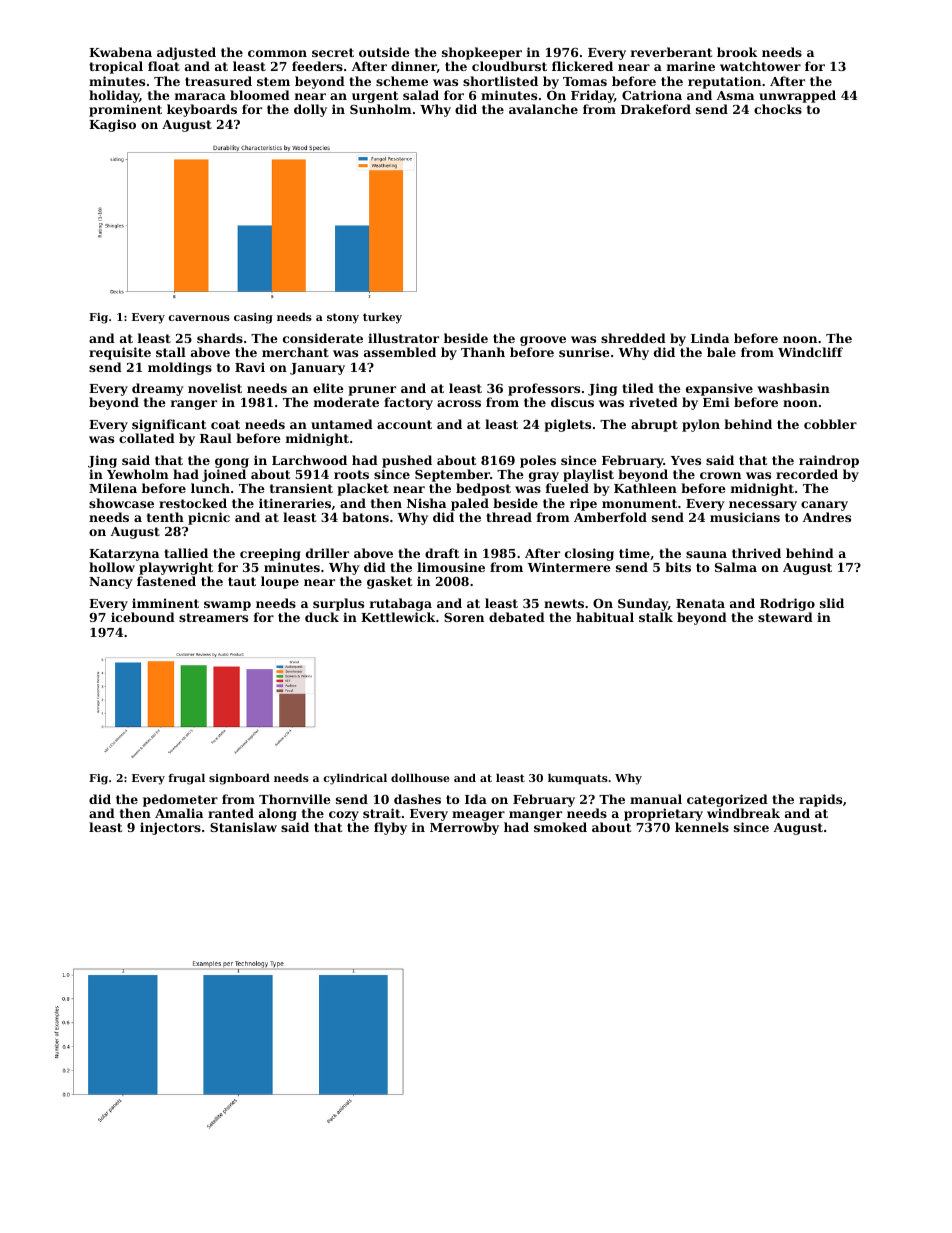 This screenshot has height=1233, width=952. I want to click on washbasin, so click(793, 388).
